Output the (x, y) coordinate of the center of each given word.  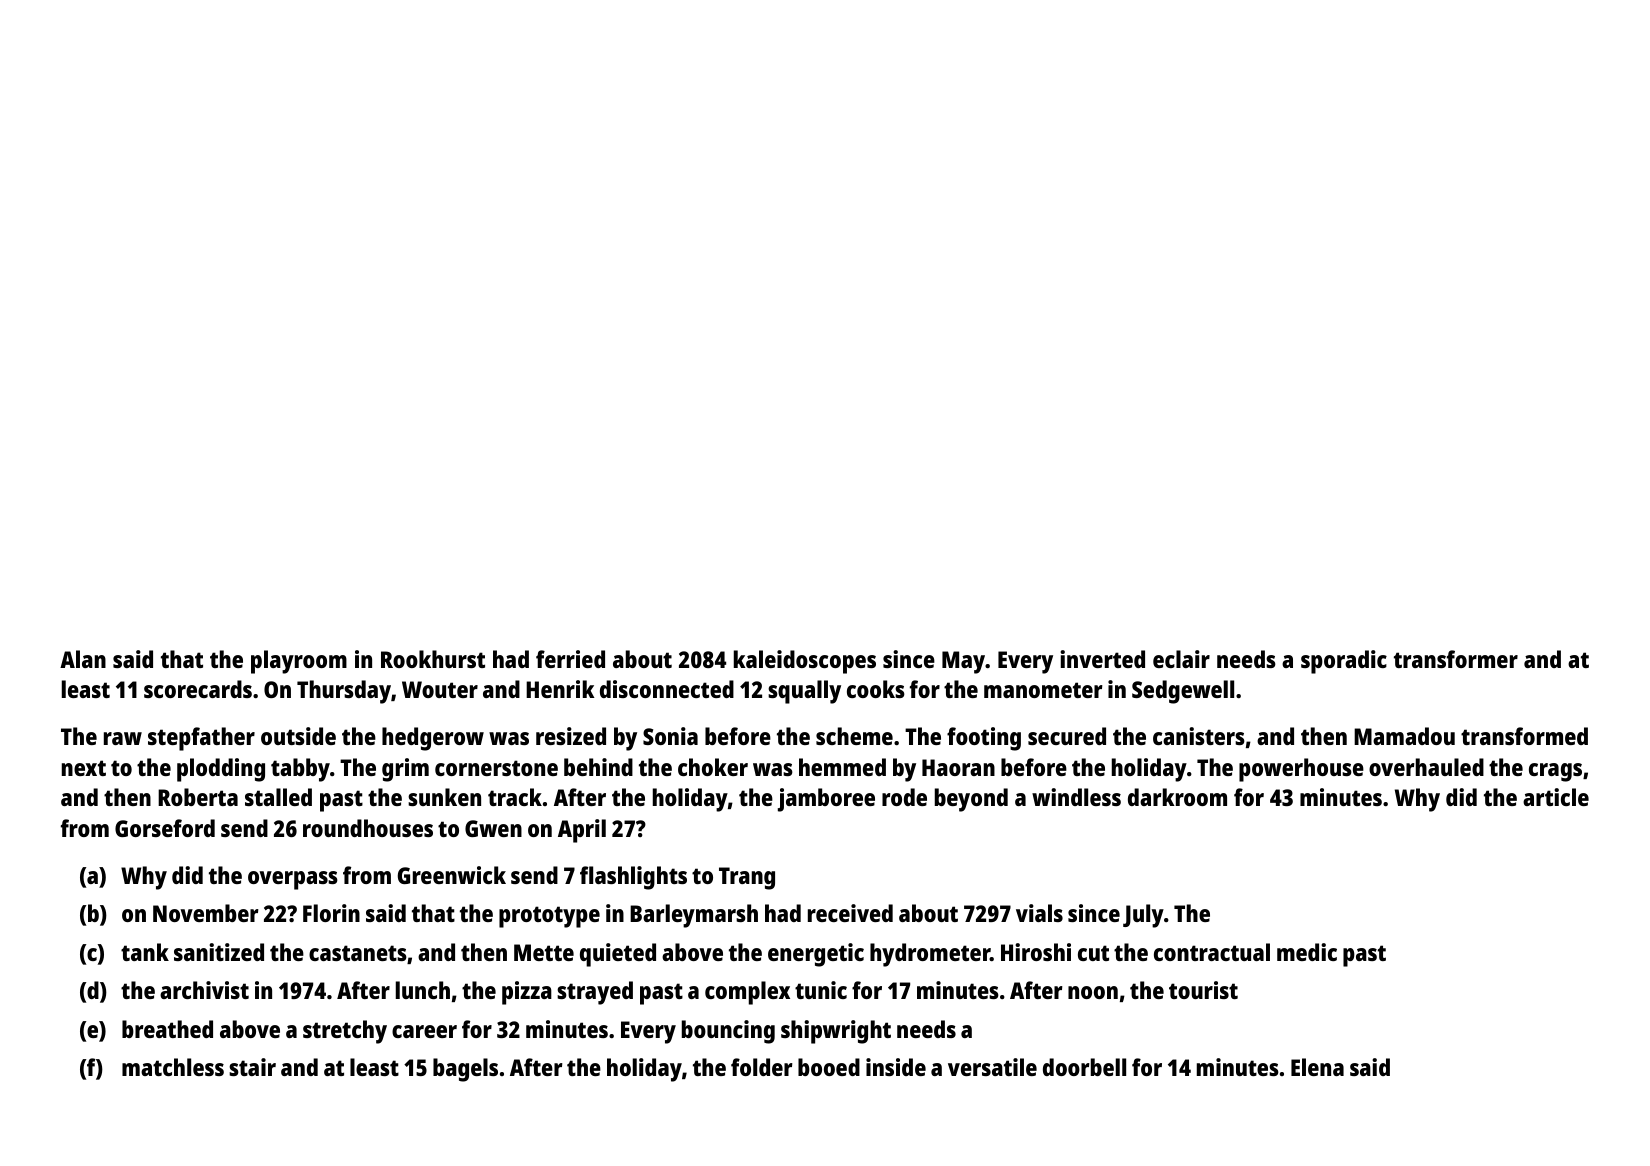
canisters (1199, 736)
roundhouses (368, 828)
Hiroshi (1036, 952)
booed (829, 1067)
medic (1307, 952)
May (963, 662)
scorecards (198, 689)
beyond (971, 800)
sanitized (219, 952)
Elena (1317, 1067)
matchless (173, 1067)
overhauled (1426, 767)
